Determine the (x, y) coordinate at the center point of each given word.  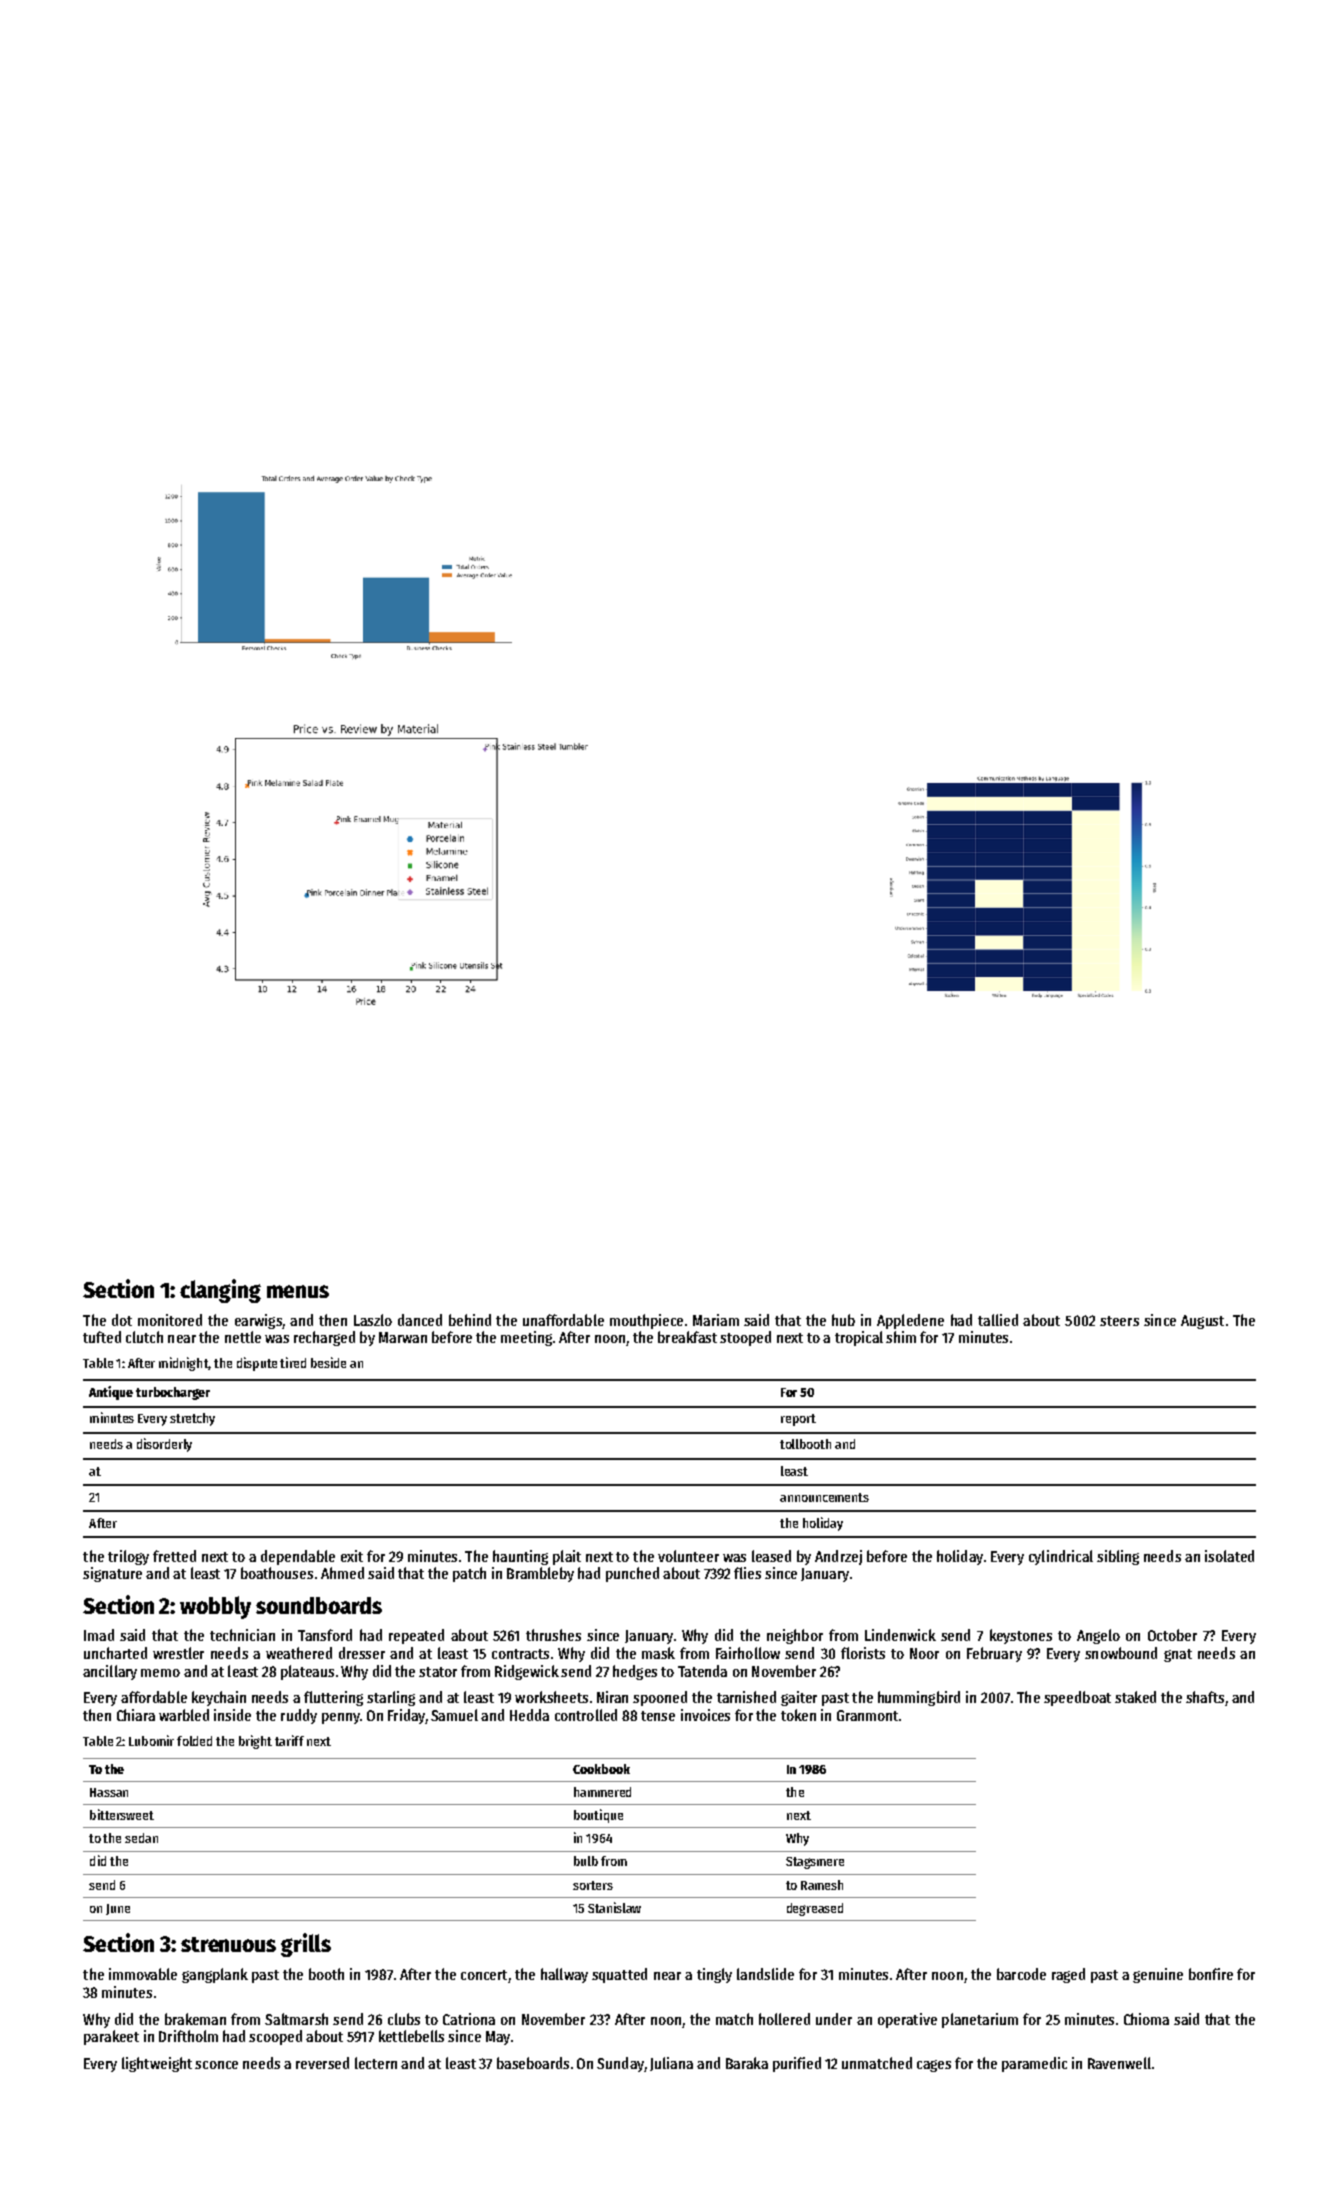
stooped (745, 1338)
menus (298, 1291)
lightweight (157, 2064)
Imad (99, 1635)
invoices (705, 1715)
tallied (998, 1320)
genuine (1158, 1975)
